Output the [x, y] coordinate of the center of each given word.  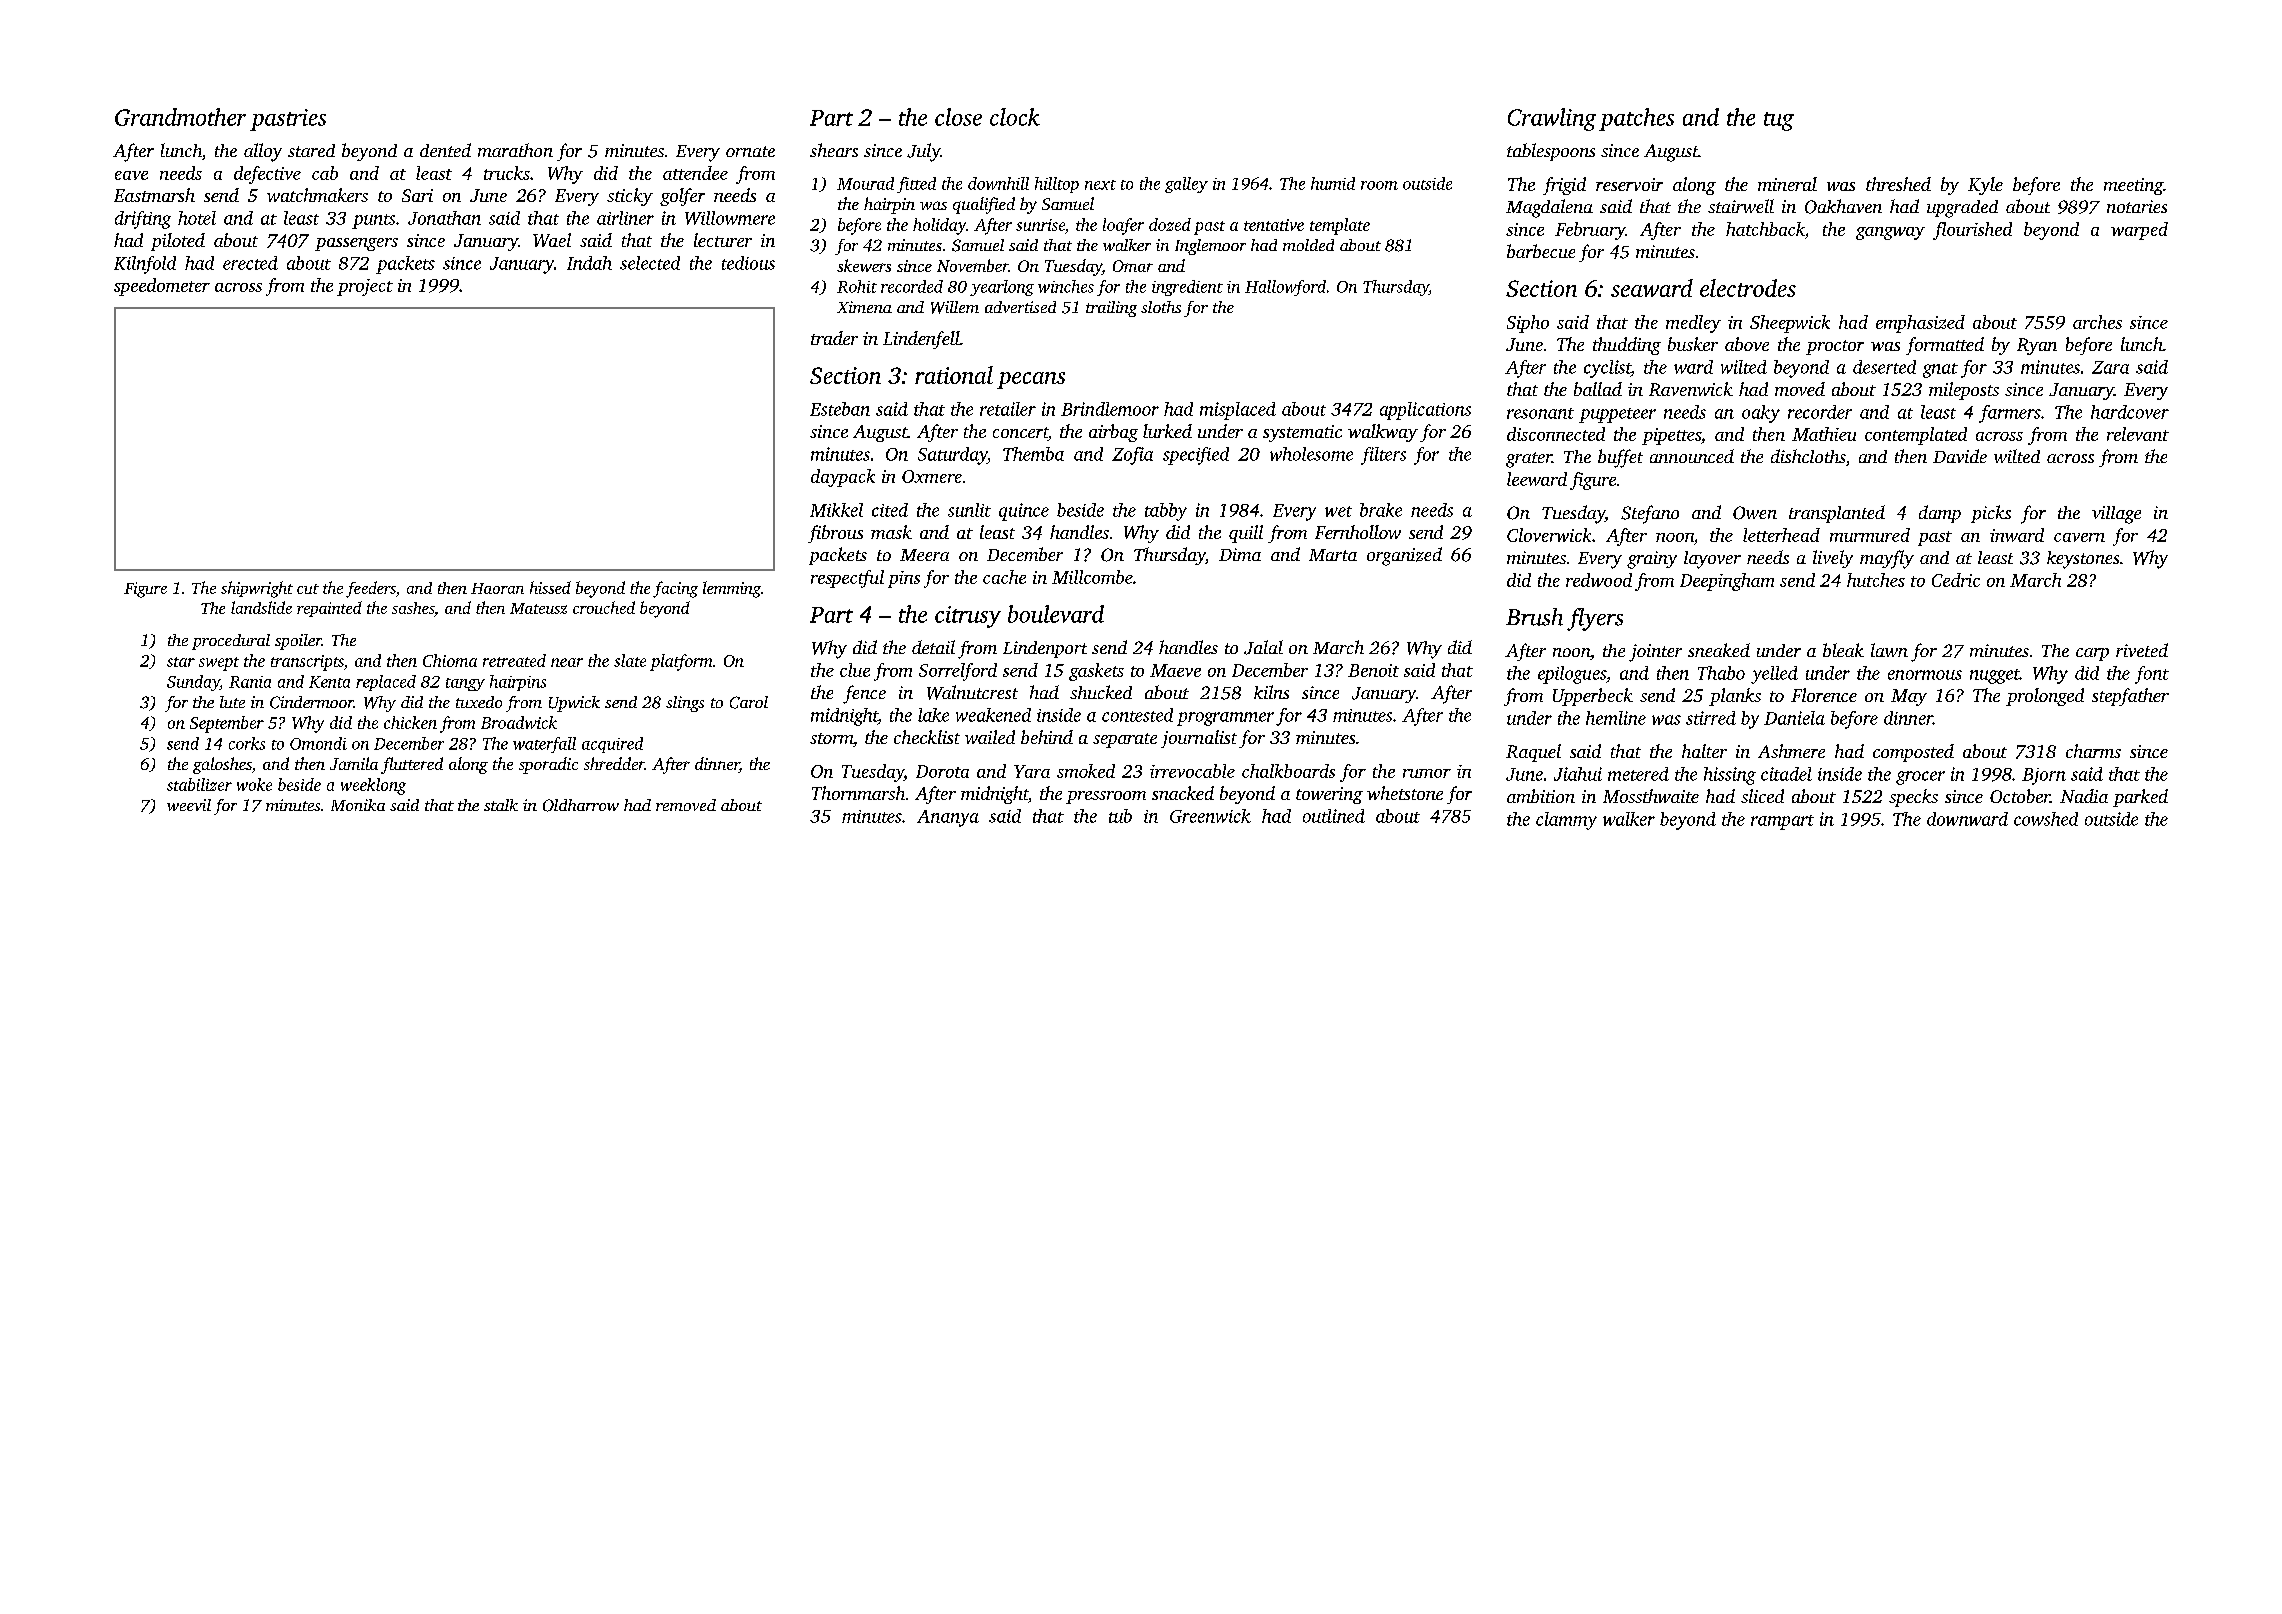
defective [267, 175]
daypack [843, 478]
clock [1015, 117]
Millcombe [1092, 577]
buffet [1620, 458]
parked [2140, 798]
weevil [189, 805]
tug [1779, 121]
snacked [1183, 793]
